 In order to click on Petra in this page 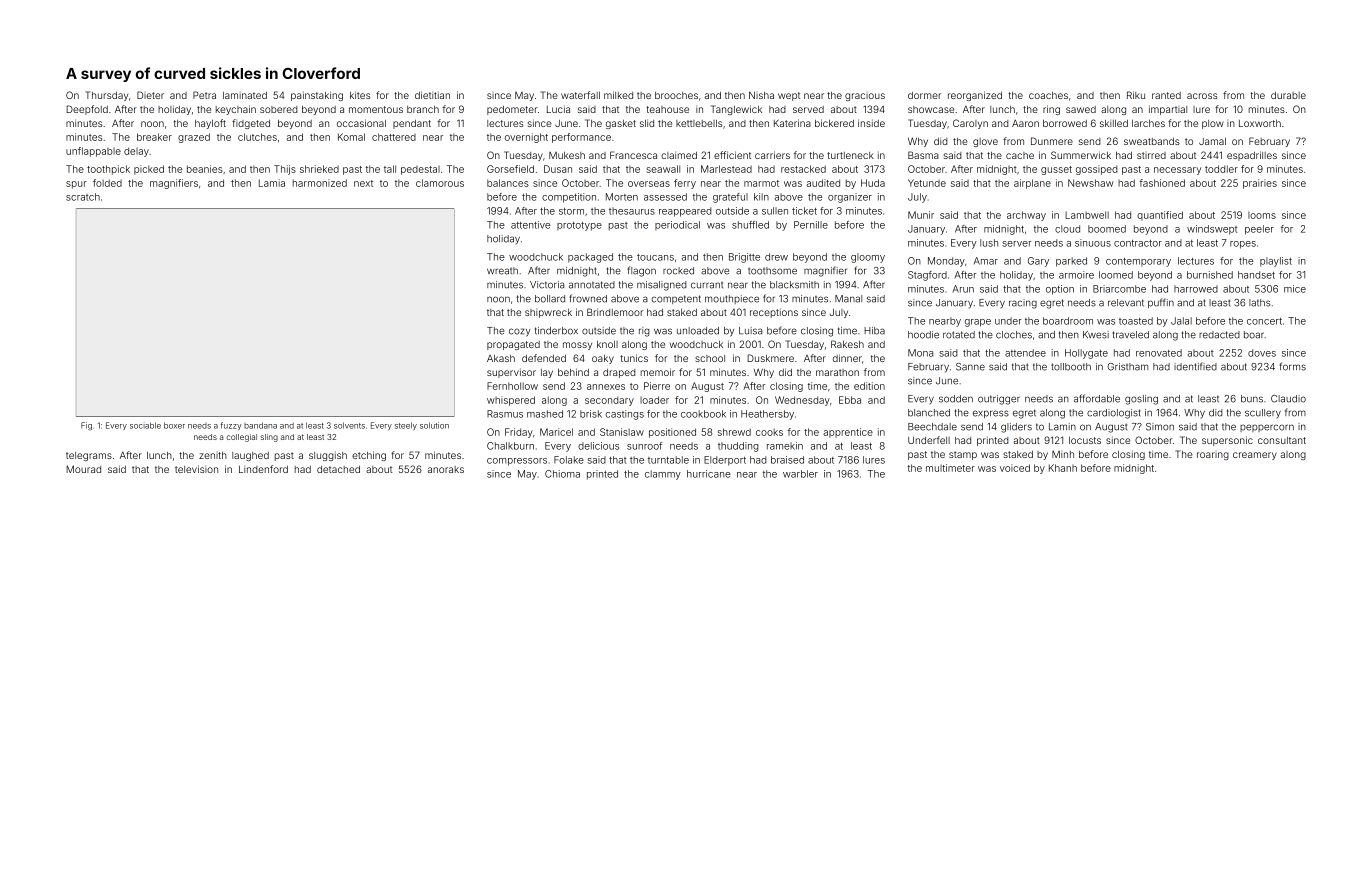, I will do `click(204, 95)`.
